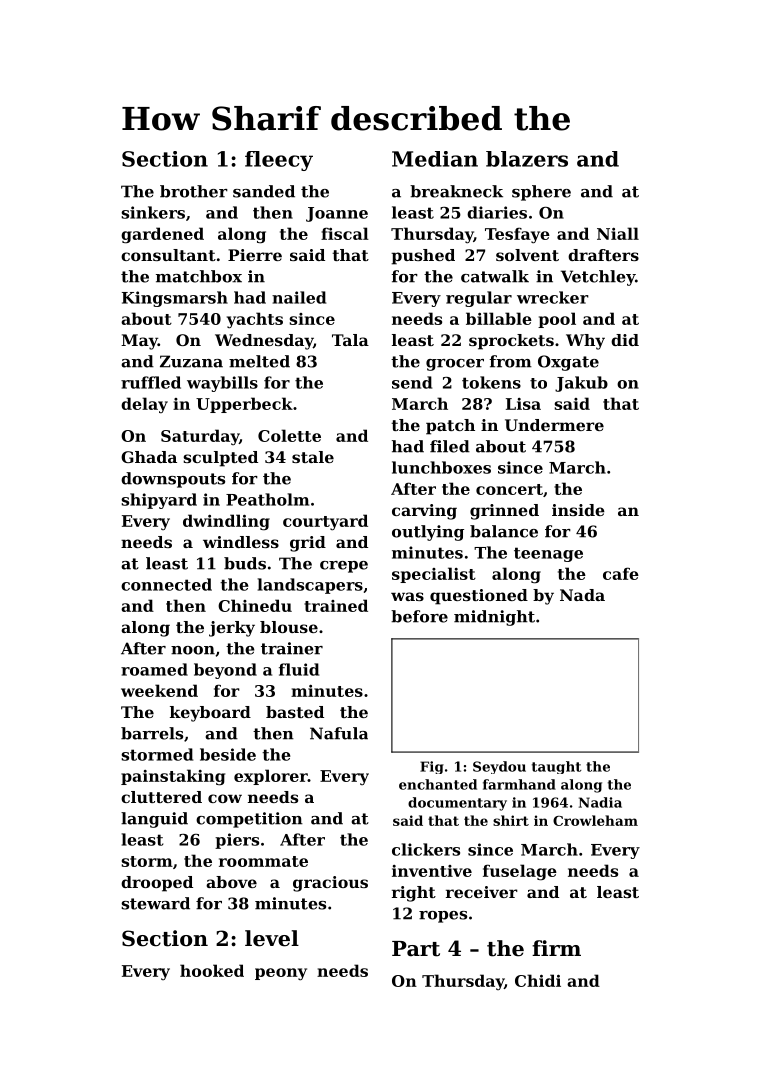 The image size is (760, 1079). What do you see at coordinates (212, 970) in the image?
I see `hooked` at bounding box center [212, 970].
